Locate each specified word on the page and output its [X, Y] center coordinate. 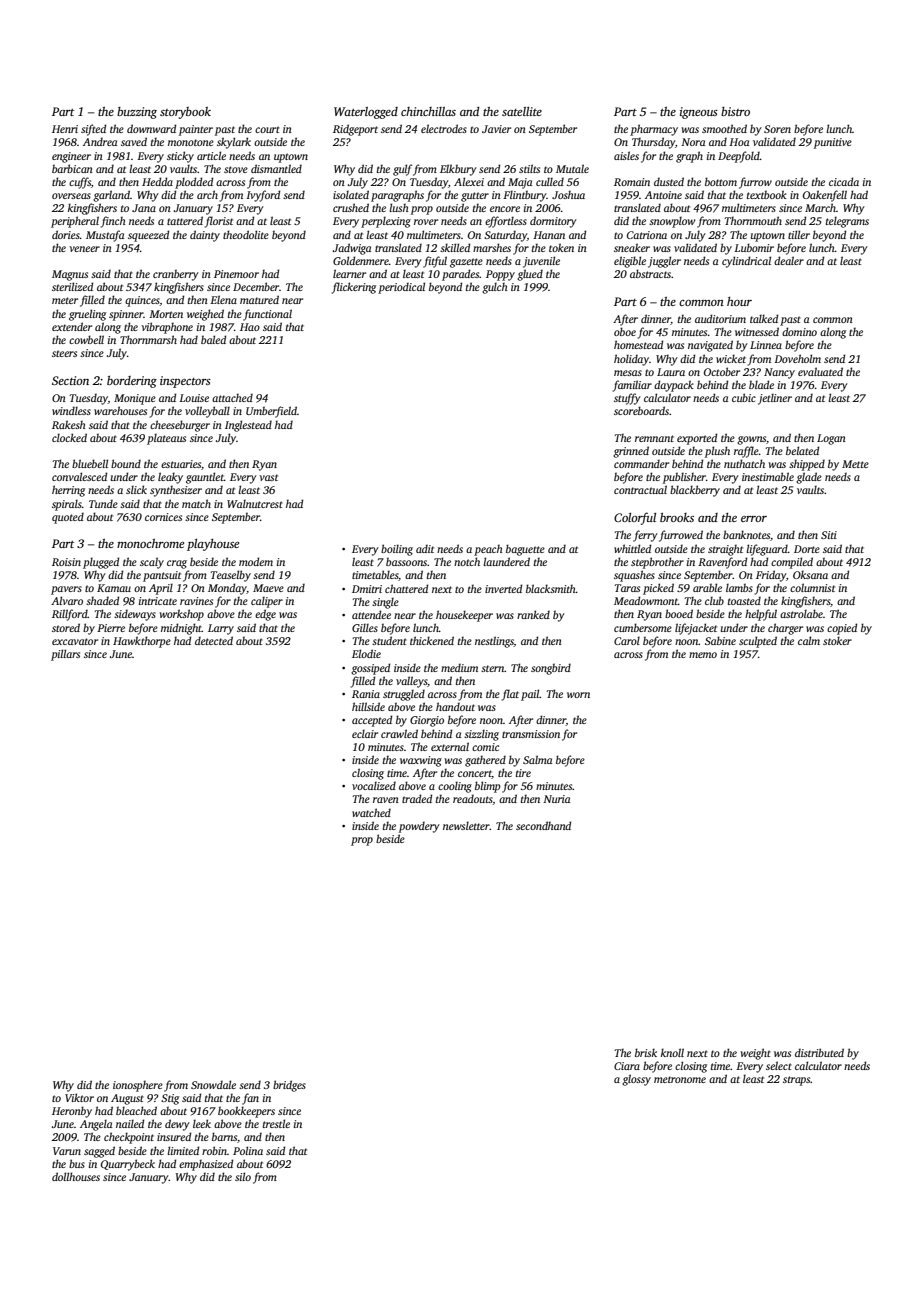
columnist [812, 587]
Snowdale [213, 1084]
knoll [672, 1052]
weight [756, 1054]
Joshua [568, 194]
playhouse [213, 545]
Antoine [663, 195]
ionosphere [138, 1086]
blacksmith [551, 588]
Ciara [627, 1066]
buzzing [137, 113]
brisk [646, 1052]
